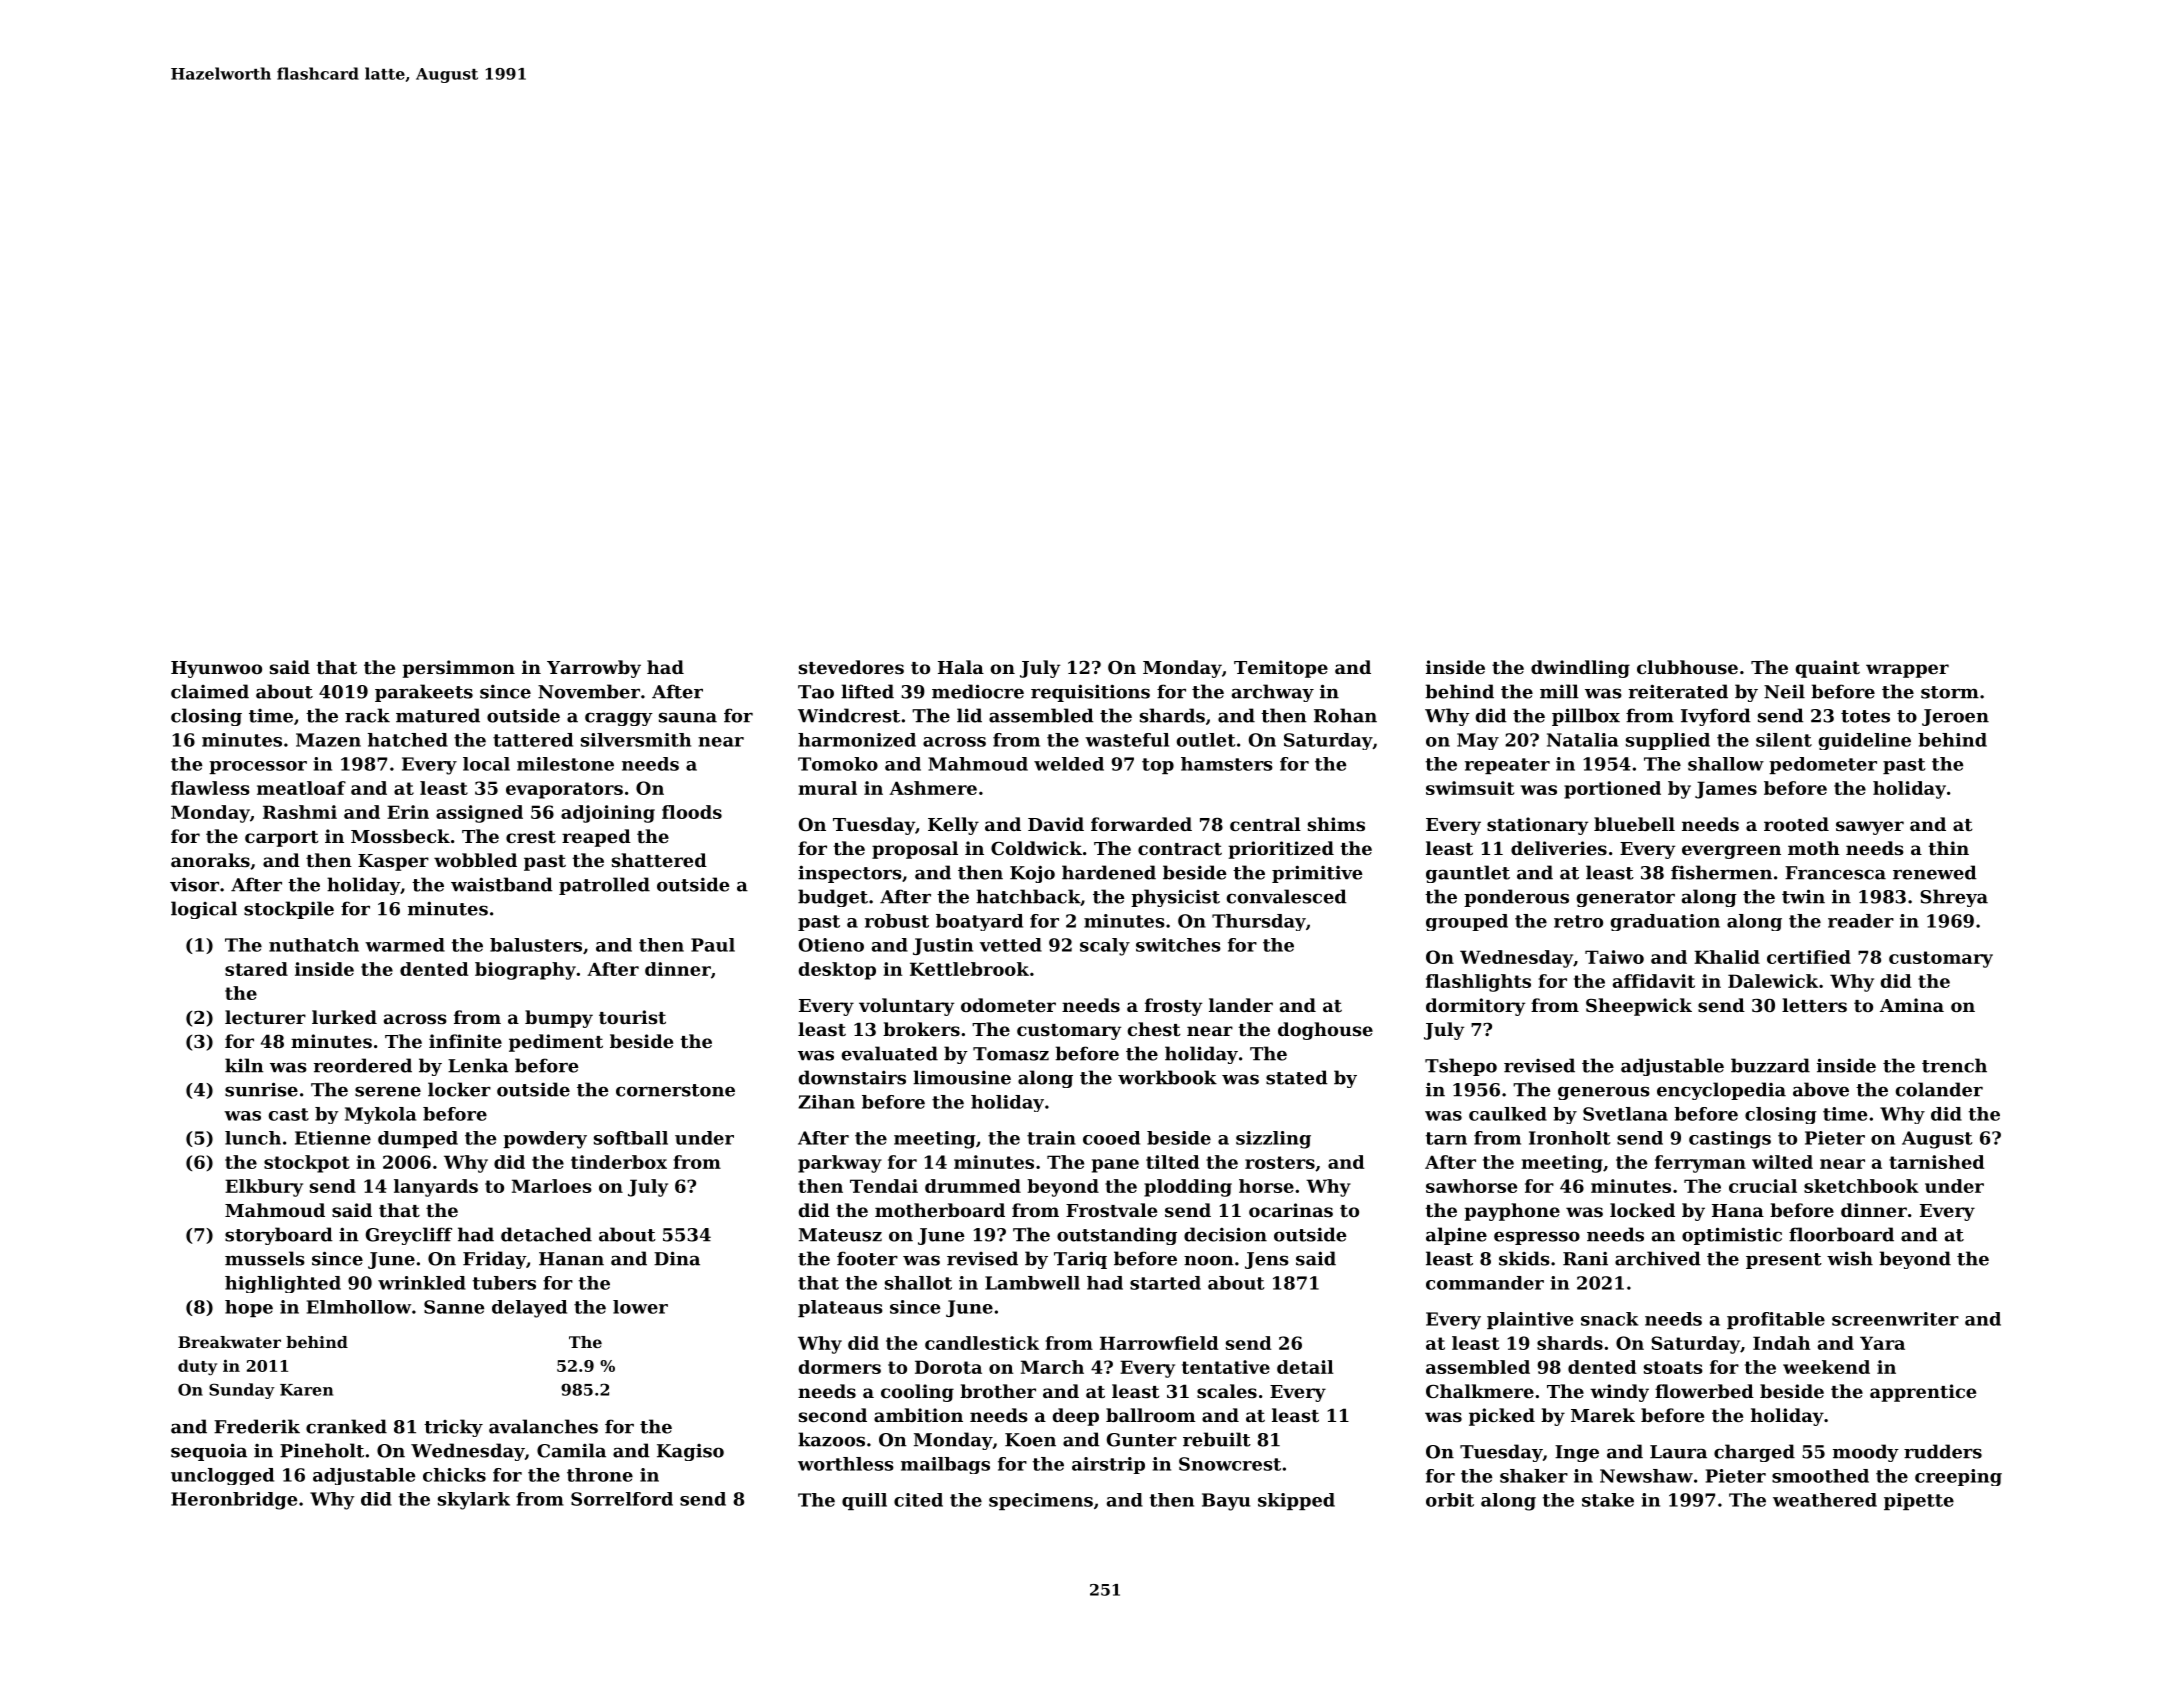 This screenshot has width=2178, height=1683. What do you see at coordinates (1954, 898) in the screenshot?
I see `Shreya` at bounding box center [1954, 898].
